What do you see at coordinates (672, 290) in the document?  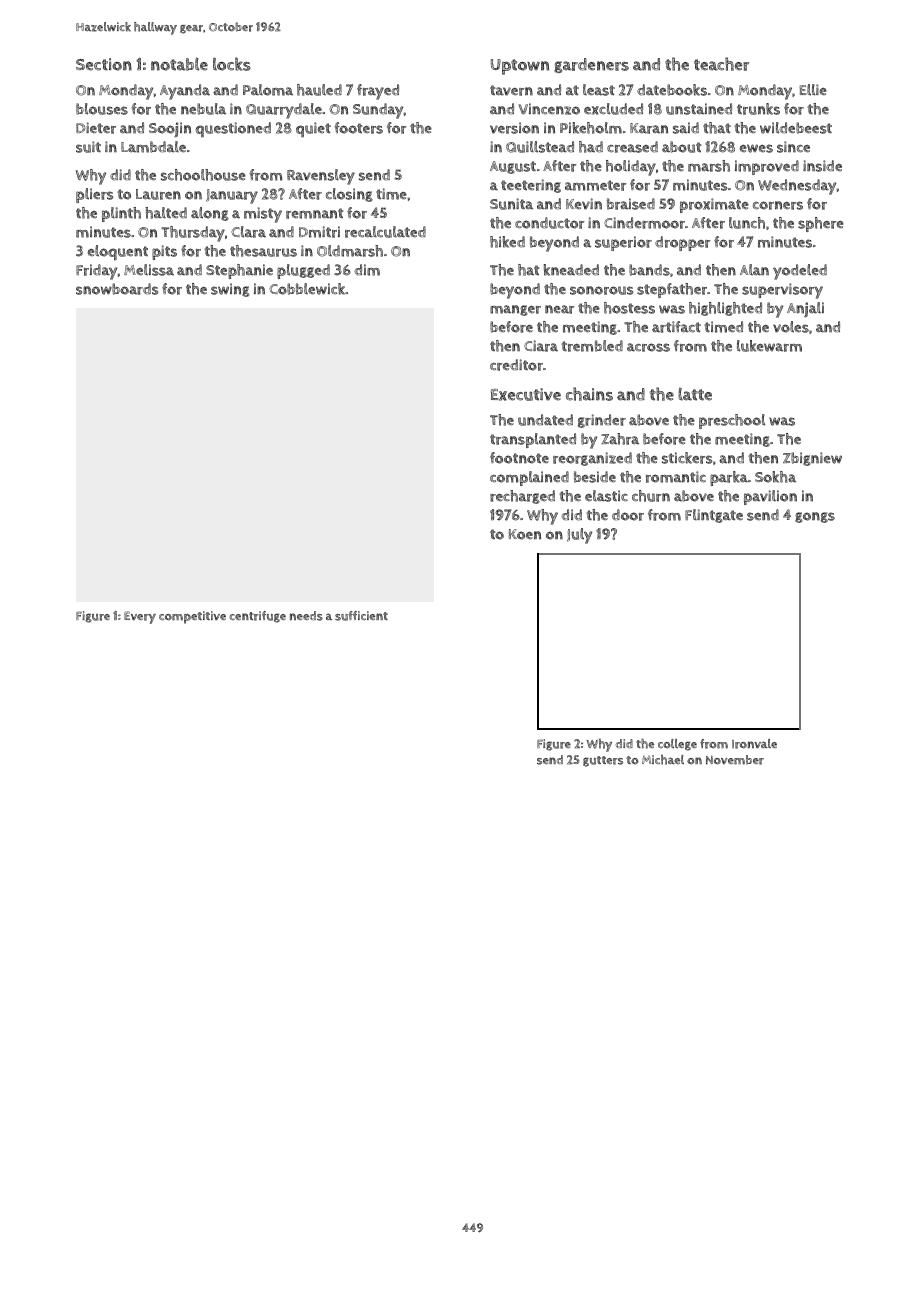 I see `stepfather` at bounding box center [672, 290].
